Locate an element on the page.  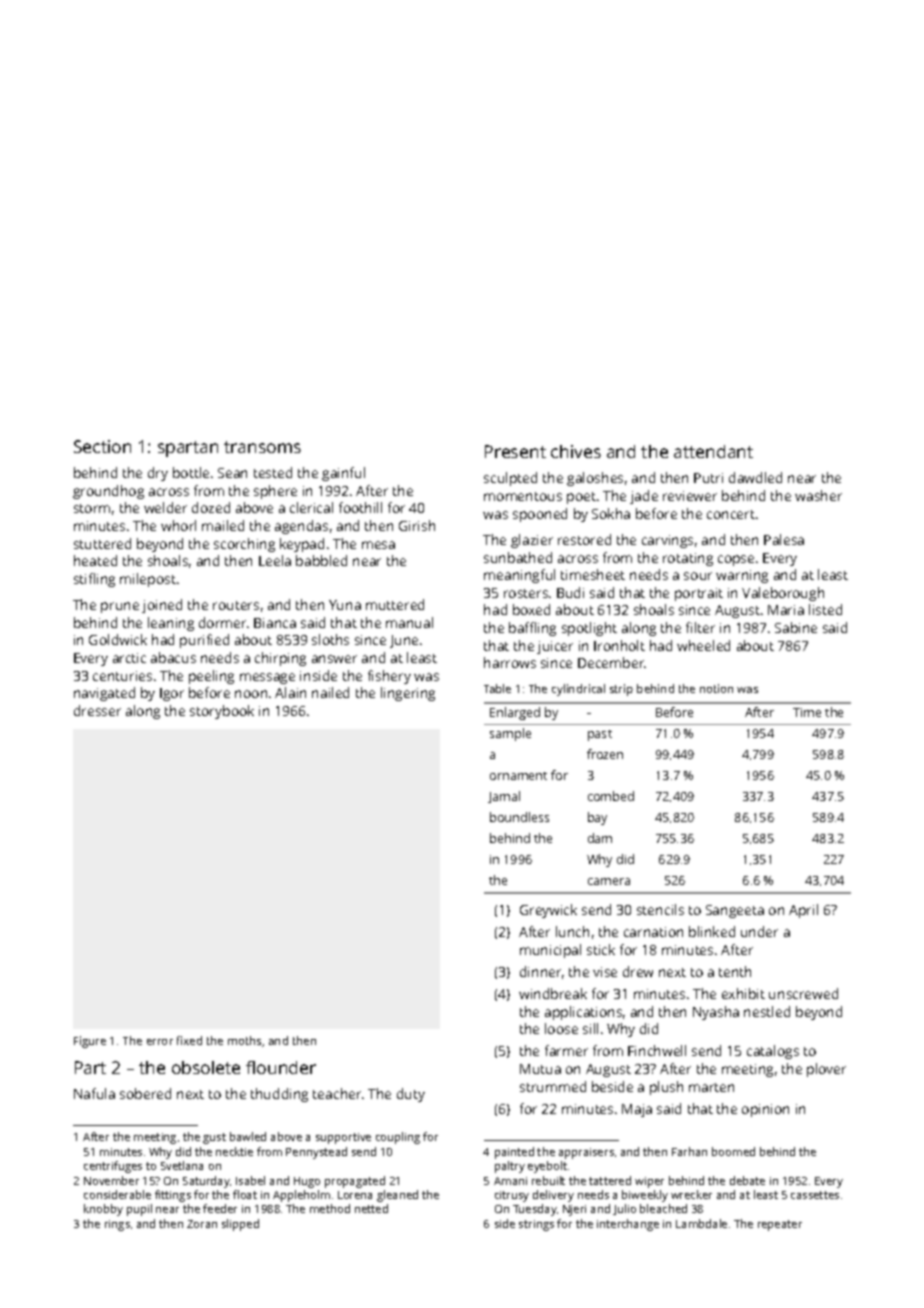
Sean is located at coordinates (232, 473).
